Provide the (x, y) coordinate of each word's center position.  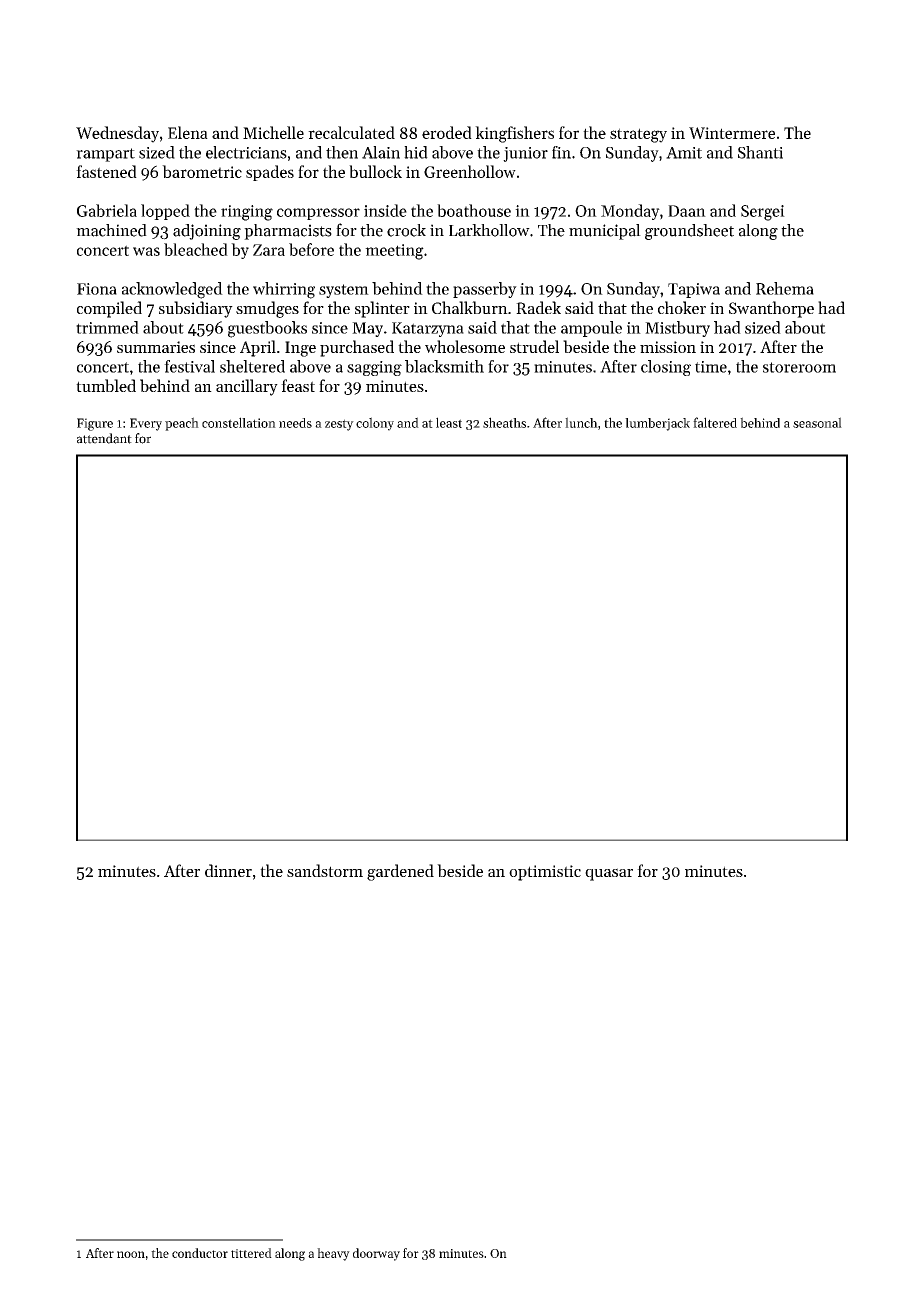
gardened (400, 872)
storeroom (799, 367)
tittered (251, 1253)
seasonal (817, 422)
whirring (284, 290)
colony (375, 424)
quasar (609, 874)
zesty (339, 425)
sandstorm (325, 870)
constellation (239, 422)
